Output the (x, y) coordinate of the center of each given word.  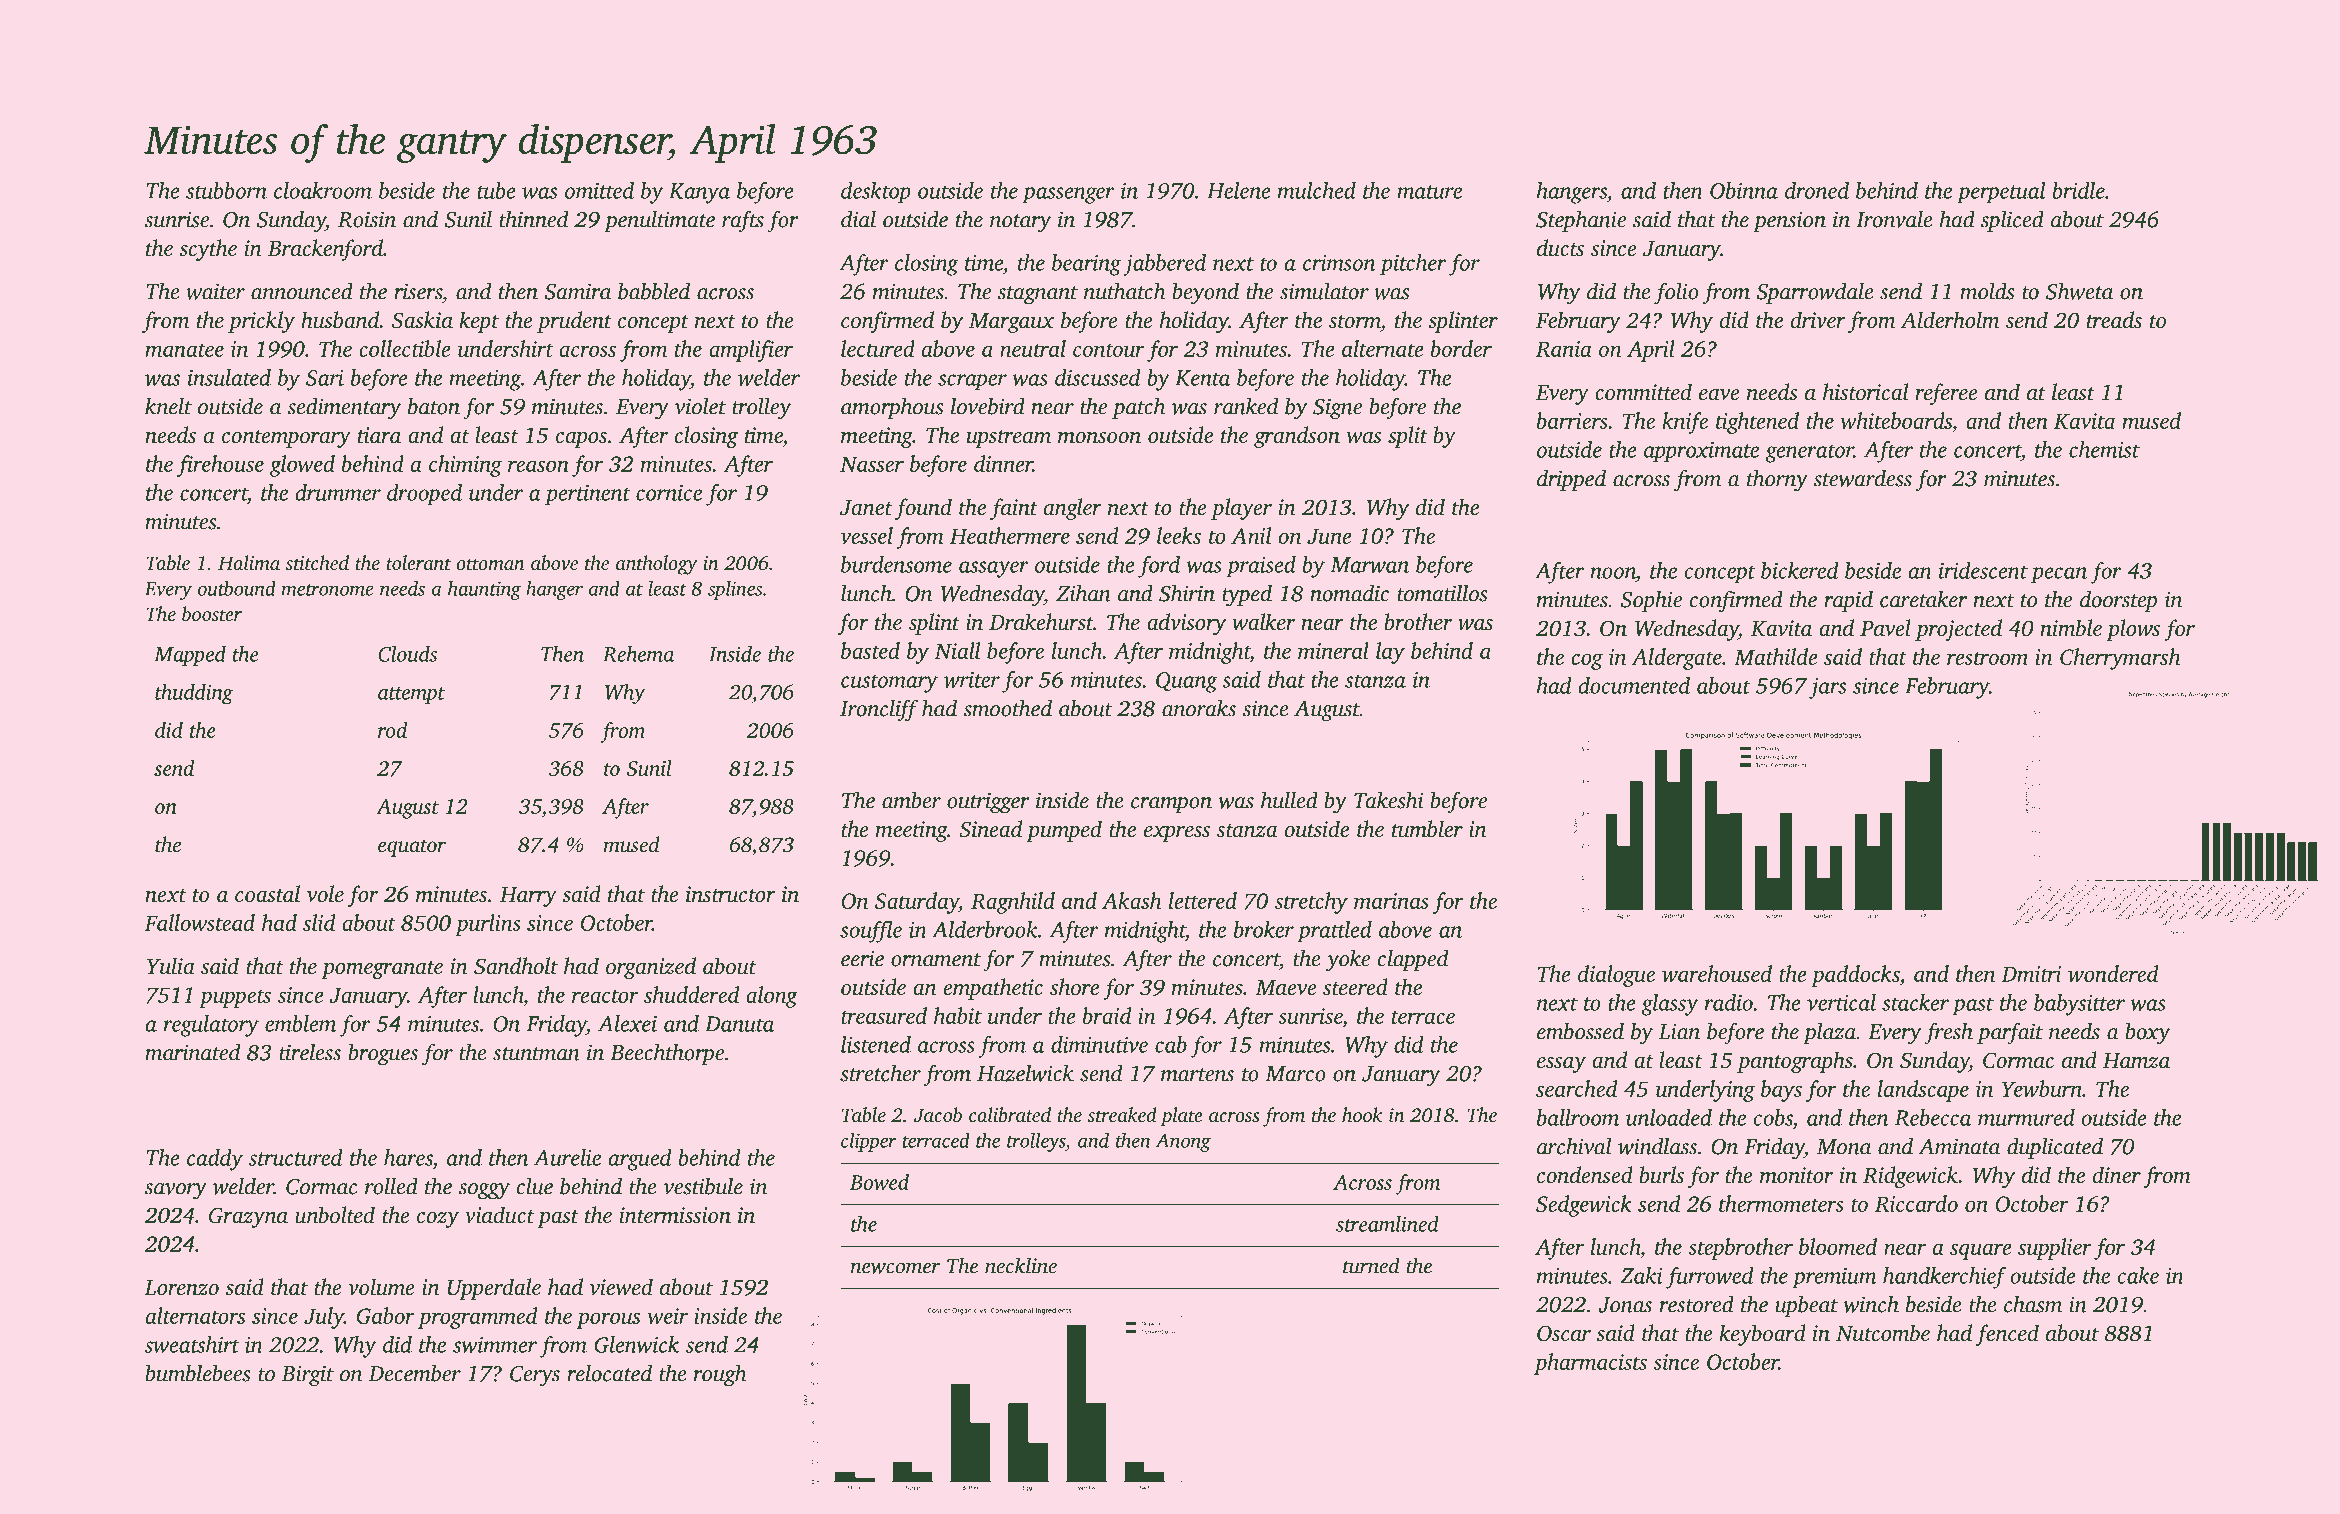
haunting (484, 590)
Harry (528, 897)
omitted (599, 190)
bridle (2078, 190)
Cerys (535, 1376)
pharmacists (1590, 1364)
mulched (1317, 190)
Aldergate (1677, 659)
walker (1263, 622)
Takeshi (1389, 800)
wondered (2113, 973)
